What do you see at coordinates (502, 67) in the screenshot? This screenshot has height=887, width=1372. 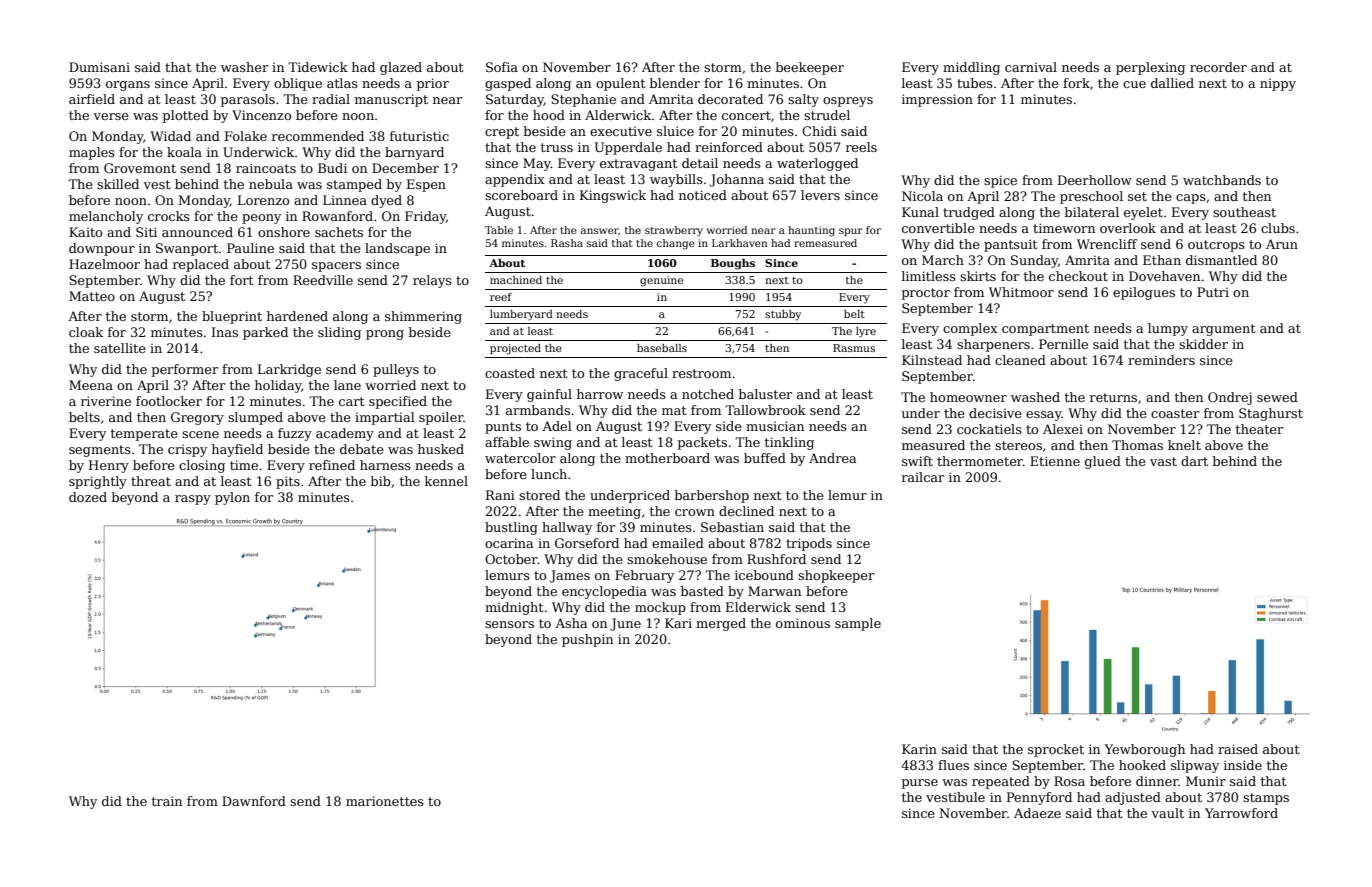 I see `Sofia` at bounding box center [502, 67].
